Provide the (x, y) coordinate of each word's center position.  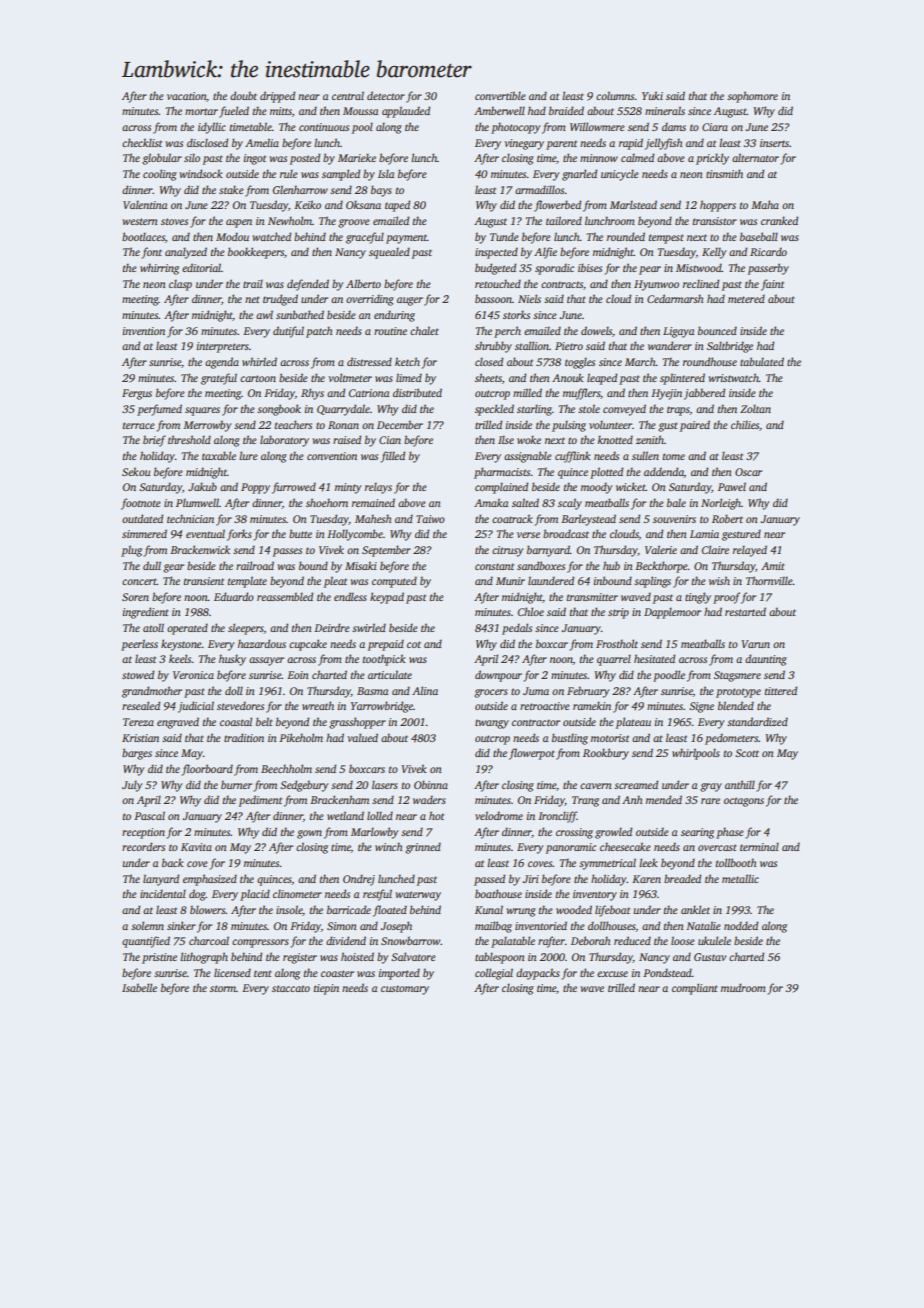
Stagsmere (737, 676)
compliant (695, 989)
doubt (243, 95)
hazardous (262, 643)
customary (405, 990)
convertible (500, 95)
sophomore (752, 97)
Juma (536, 691)
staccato (291, 988)
